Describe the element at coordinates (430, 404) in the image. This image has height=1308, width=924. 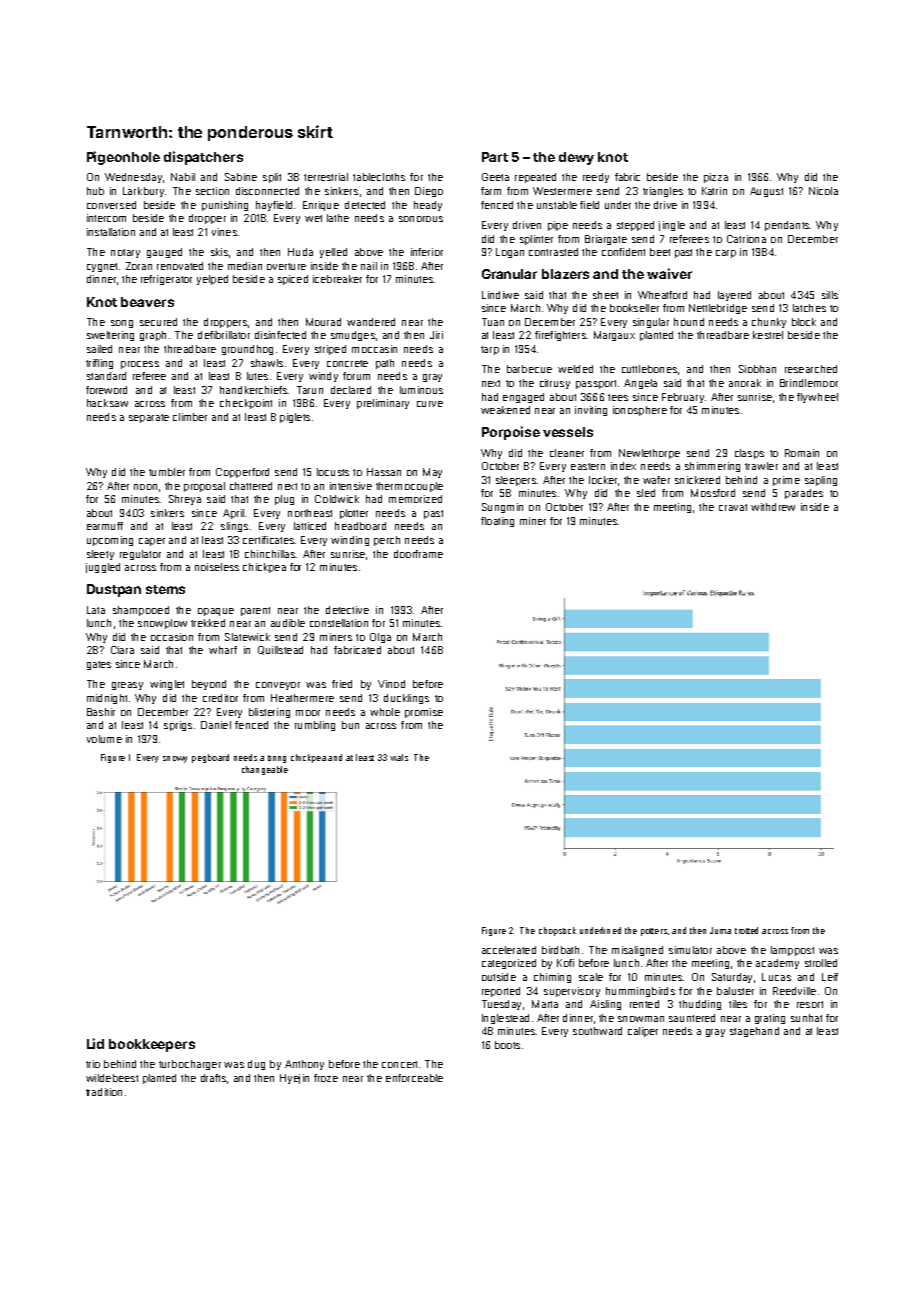
I see `curve` at that location.
